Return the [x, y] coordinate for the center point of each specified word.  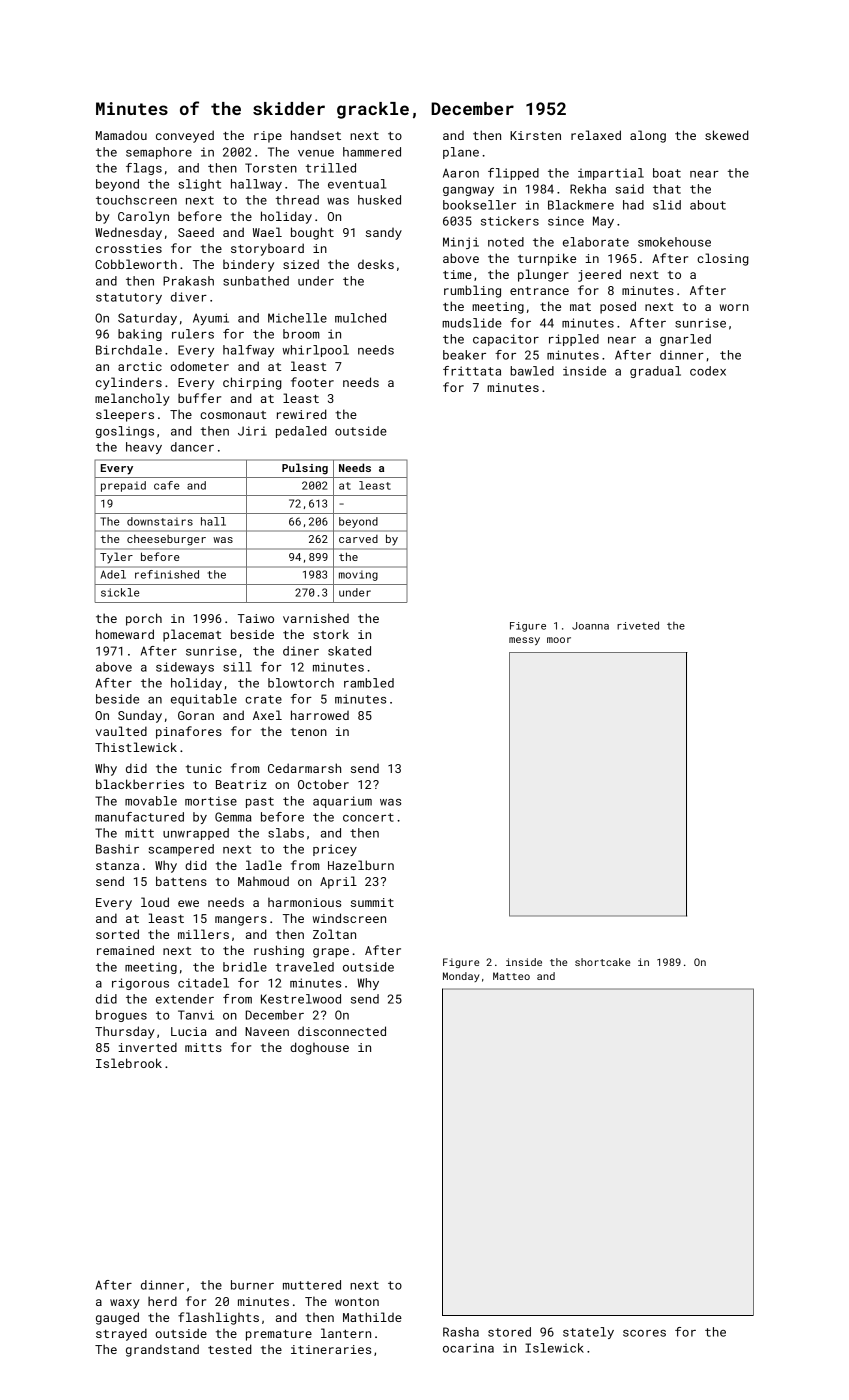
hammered [372, 152]
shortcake [602, 962]
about [708, 205]
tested [230, 1349]
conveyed [185, 136]
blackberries [140, 784]
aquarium [342, 802]
